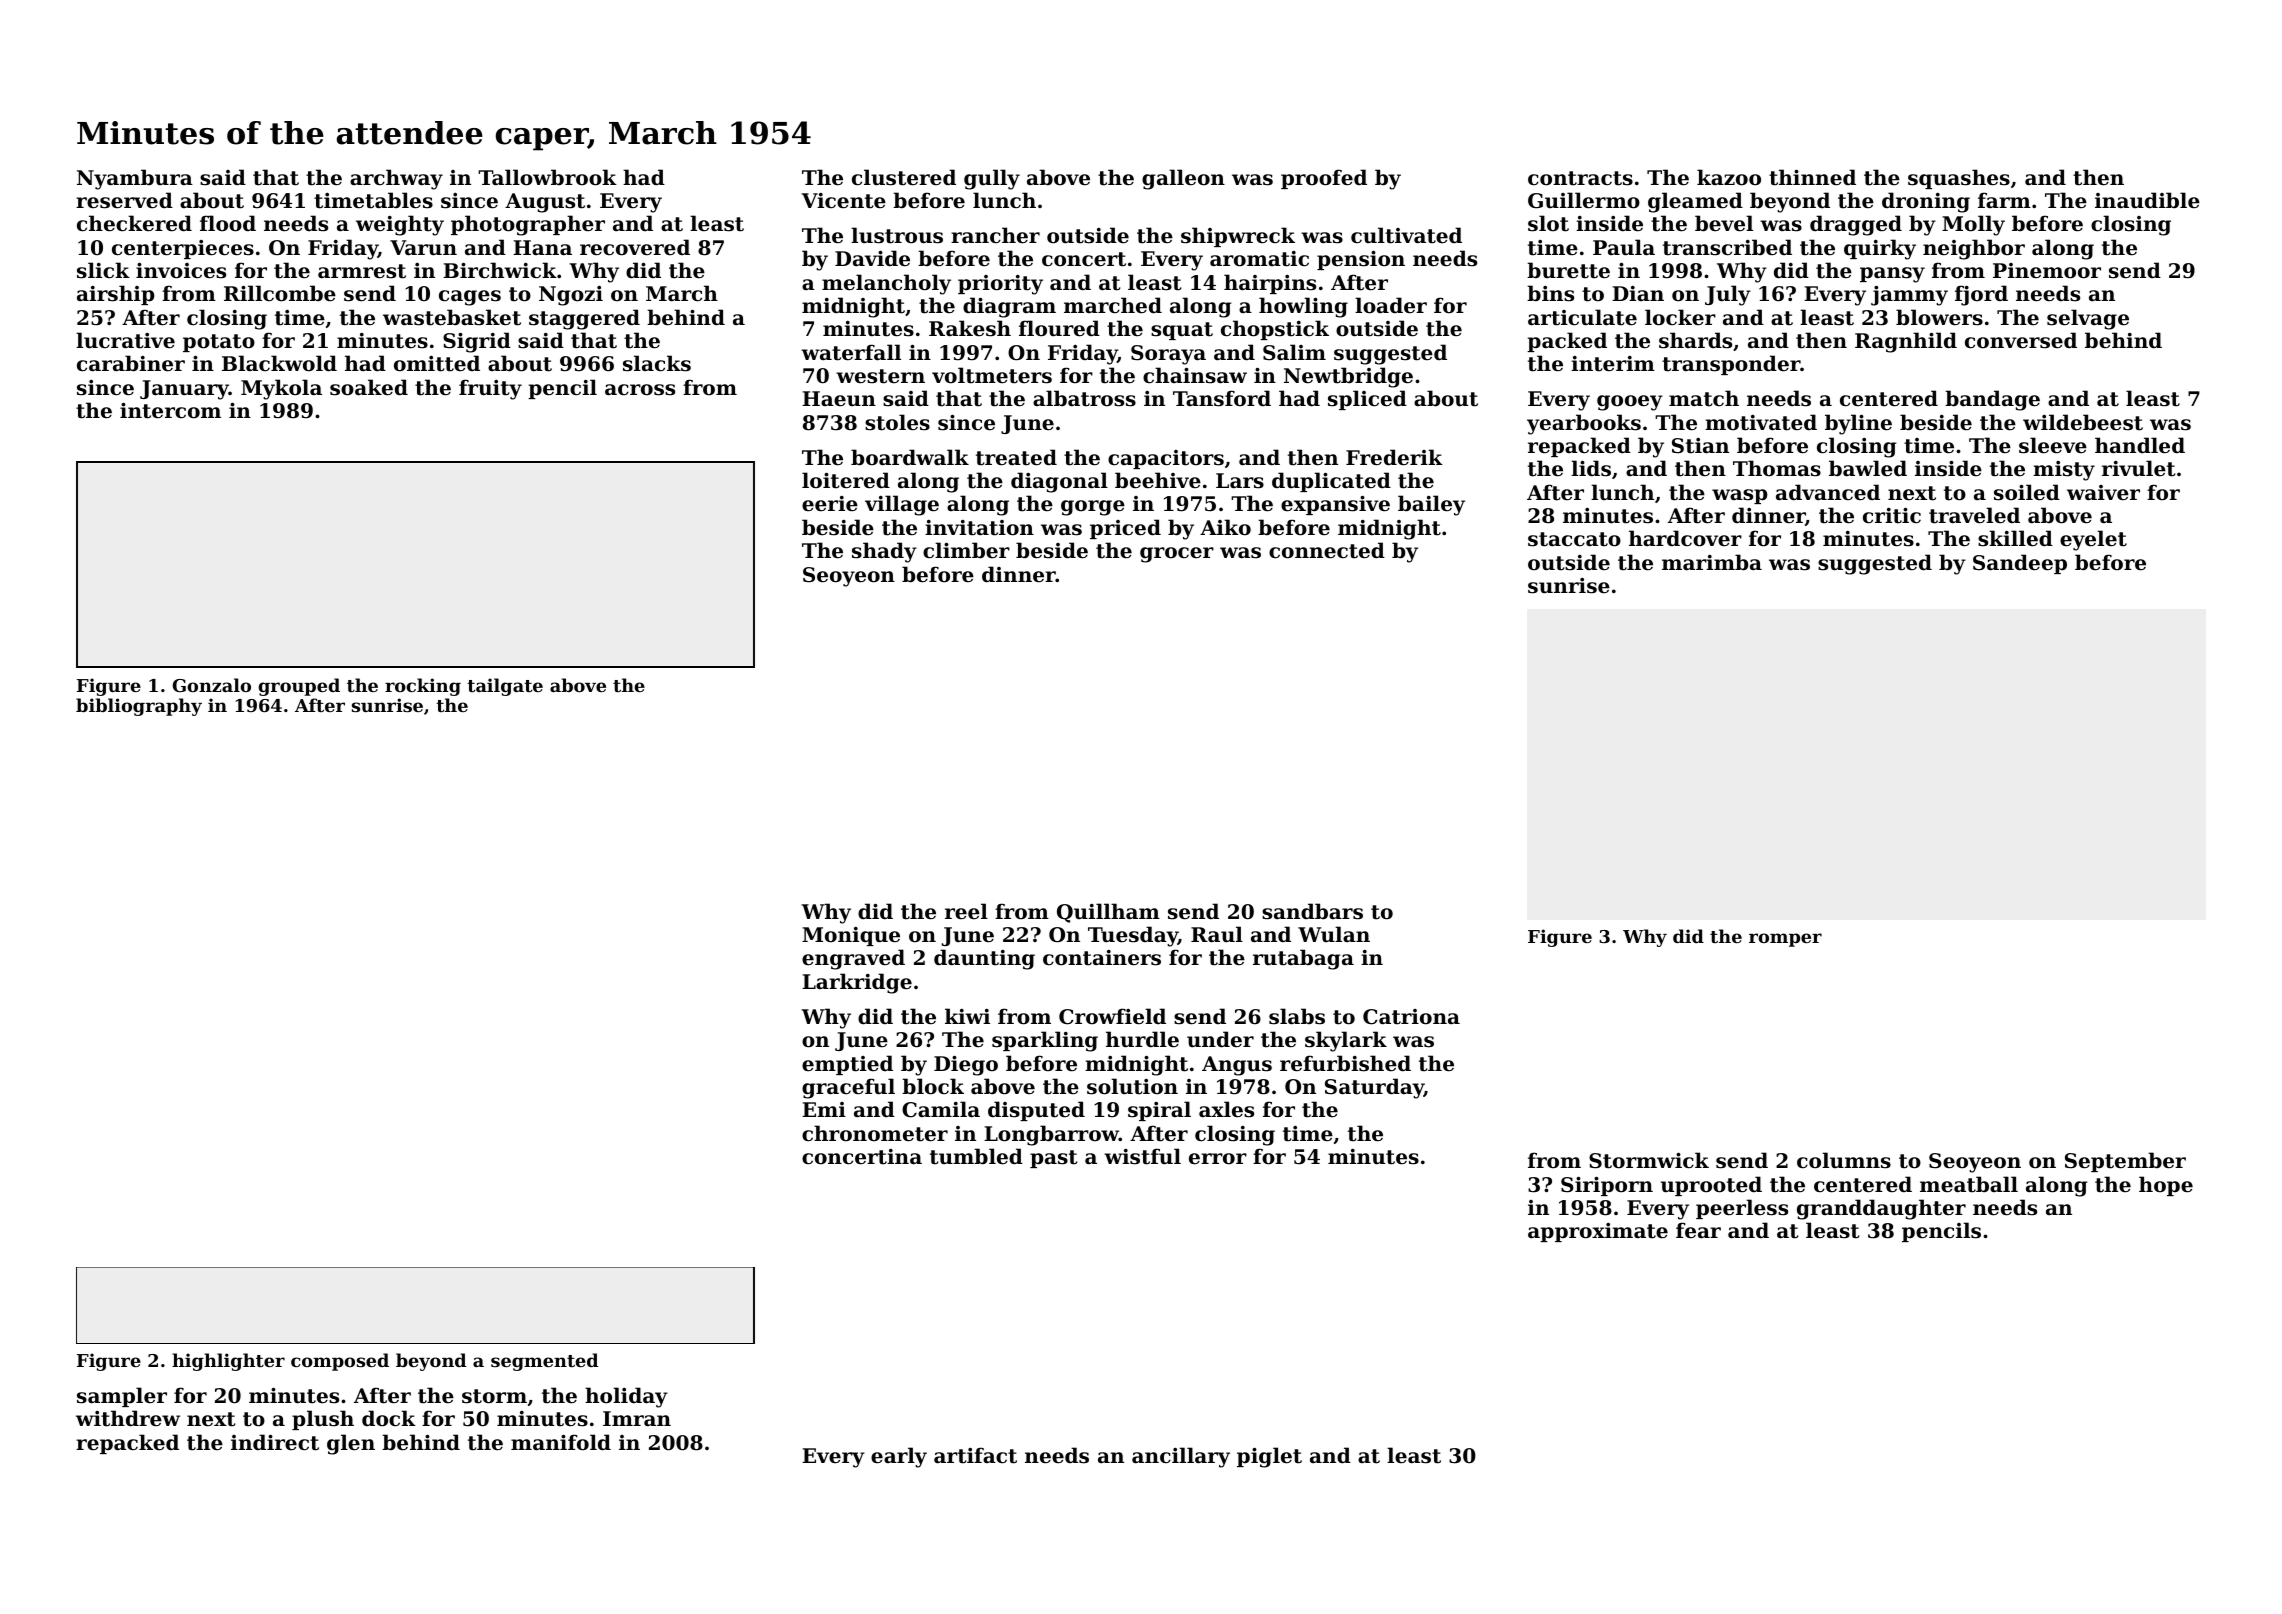  Describe the element at coordinates (1218, 1159) in the page. I see `error` at that location.
